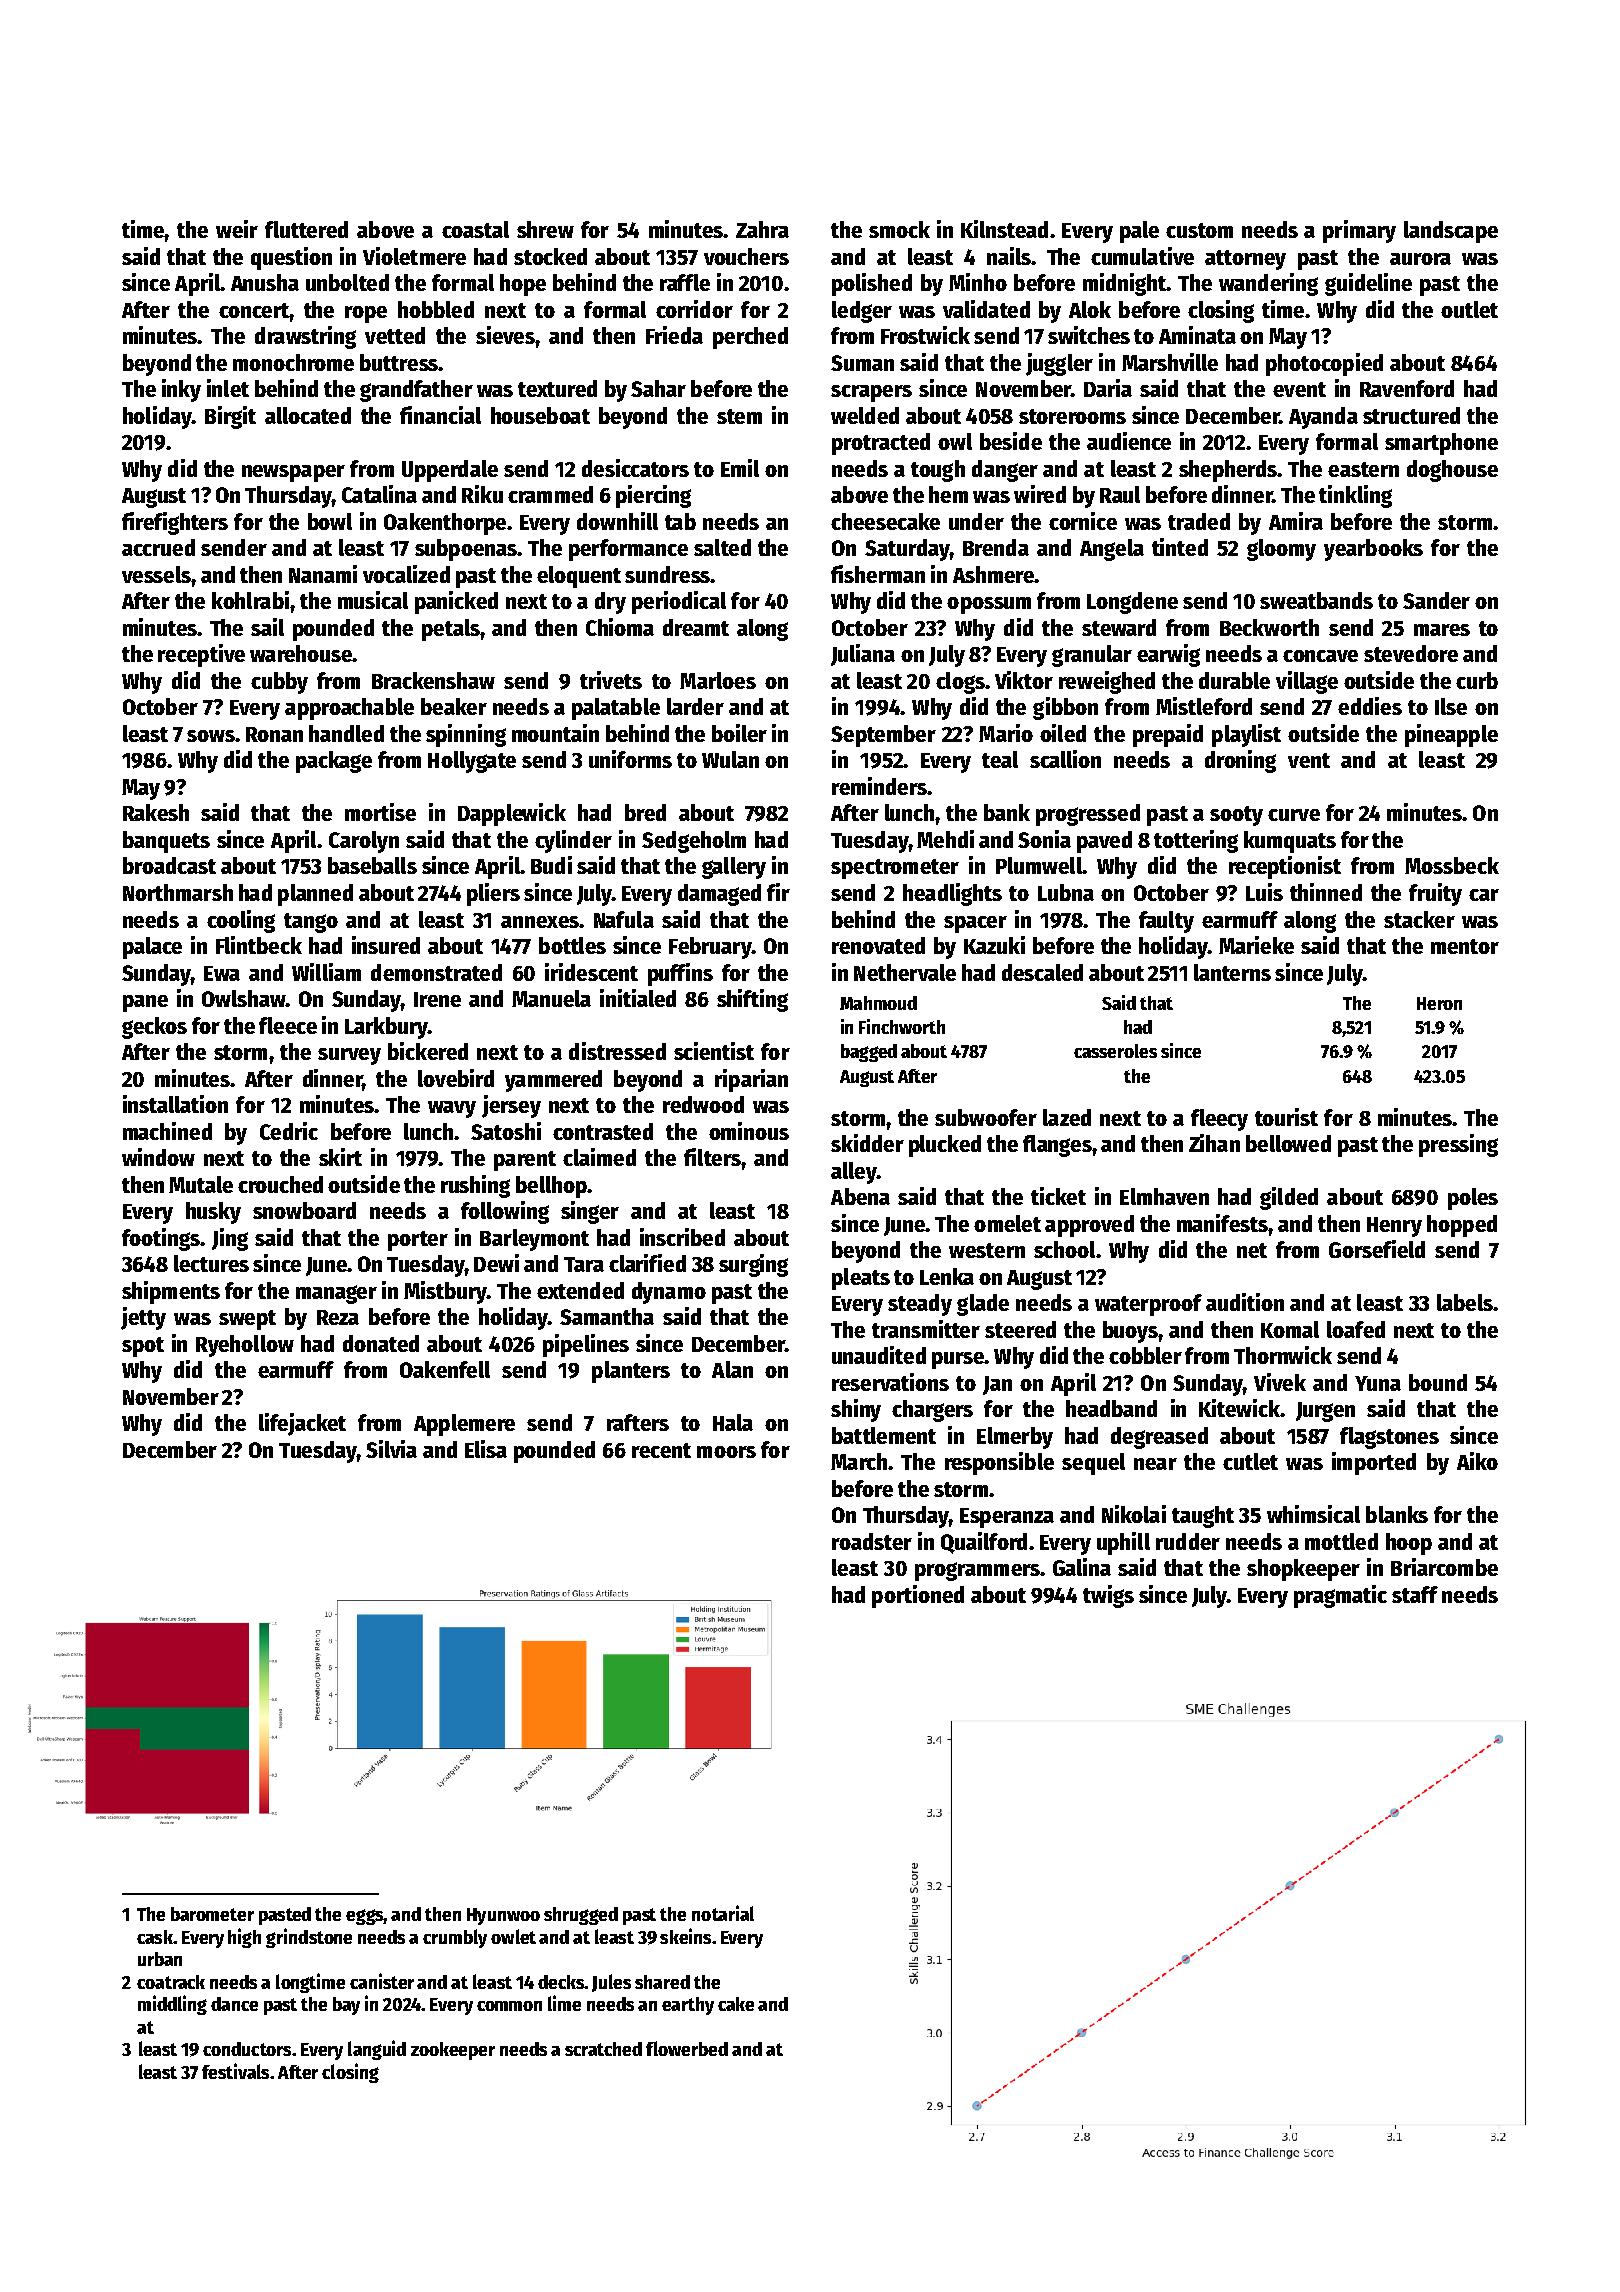 Image resolution: width=1620 pixels, height=2292 pixels. Describe the element at coordinates (416, 391) in the screenshot. I see `grandfather` at that location.
